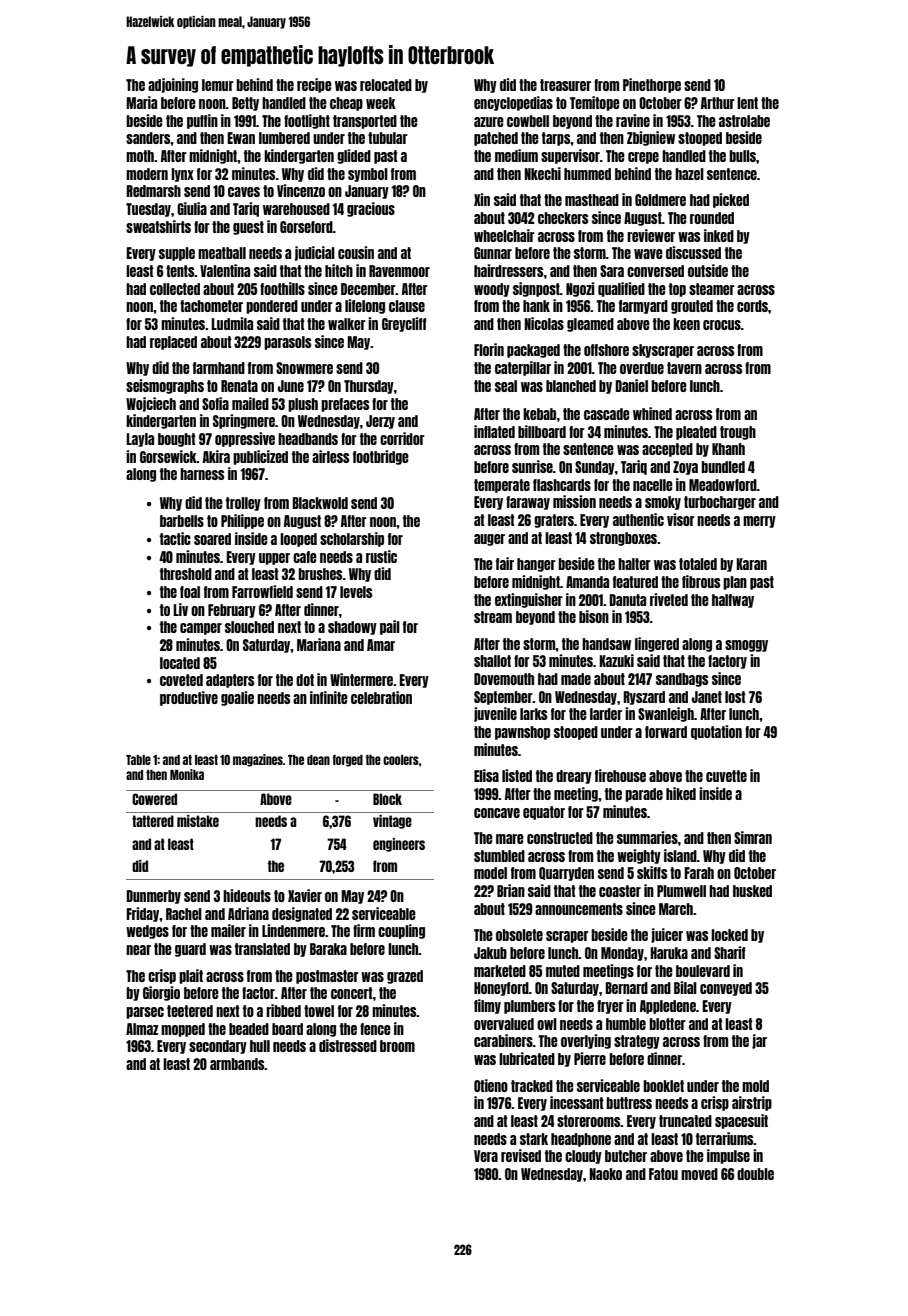 The height and width of the page is (1316, 908). I want to click on recipe, so click(314, 85).
